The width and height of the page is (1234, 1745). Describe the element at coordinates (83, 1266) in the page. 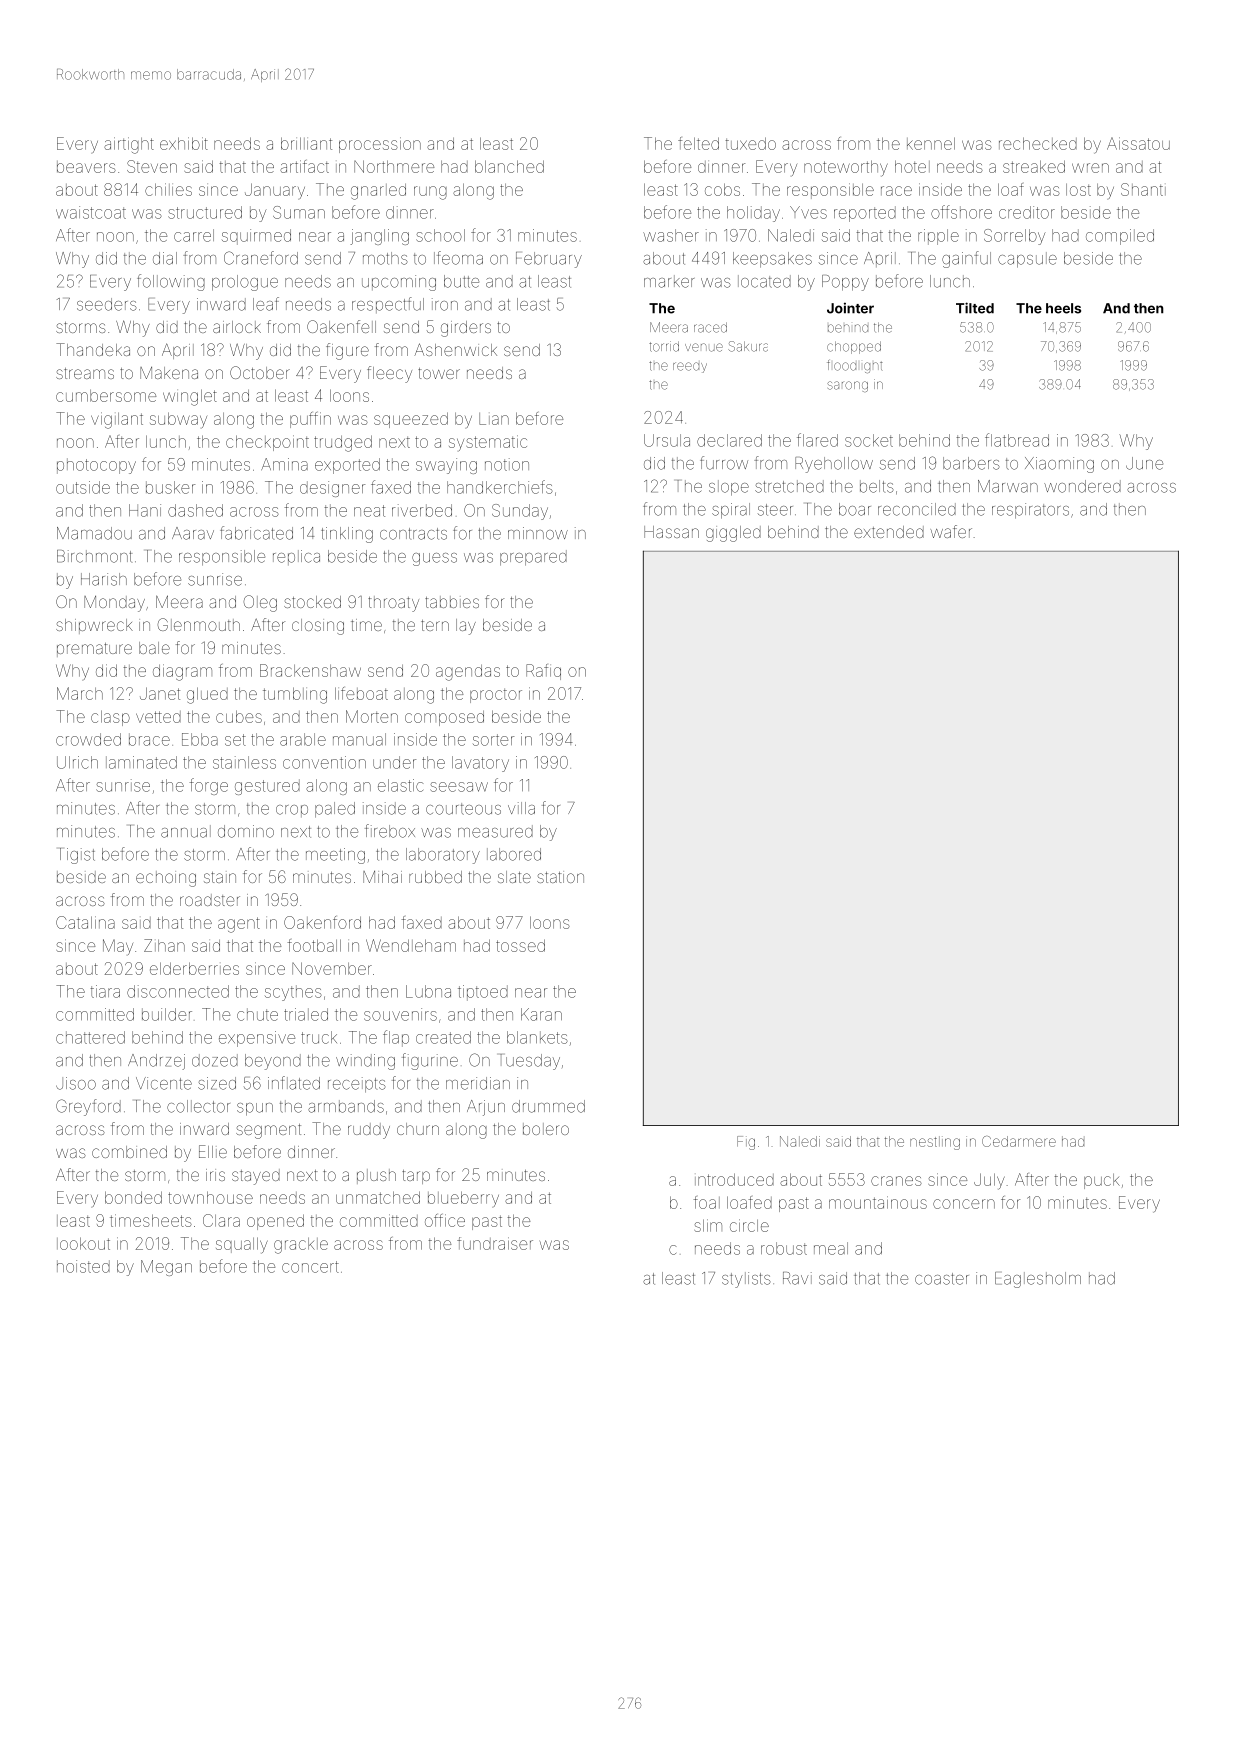

I see `hoisted` at that location.
